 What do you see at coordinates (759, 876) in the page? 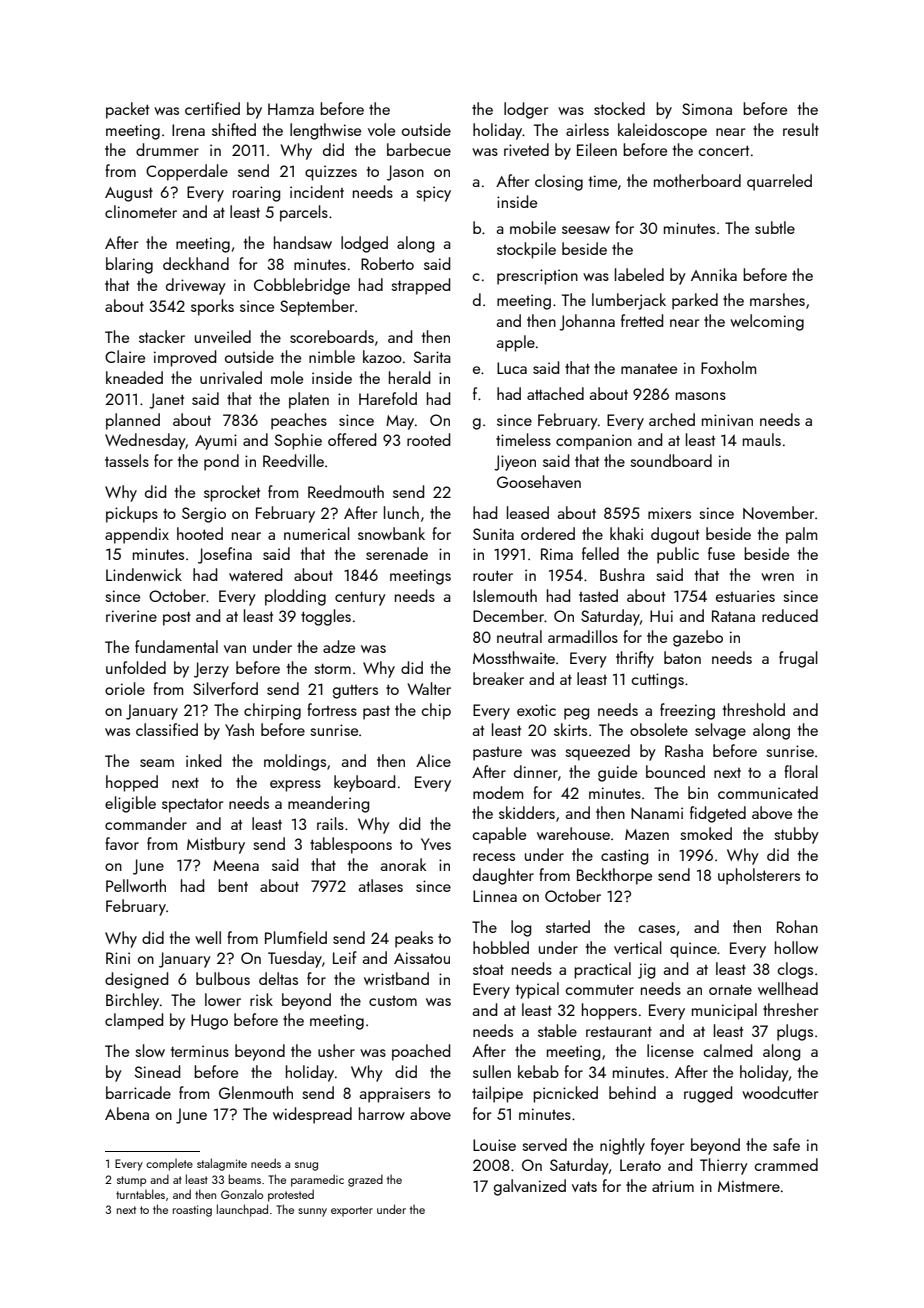
I see `upholsterers` at bounding box center [759, 876].
